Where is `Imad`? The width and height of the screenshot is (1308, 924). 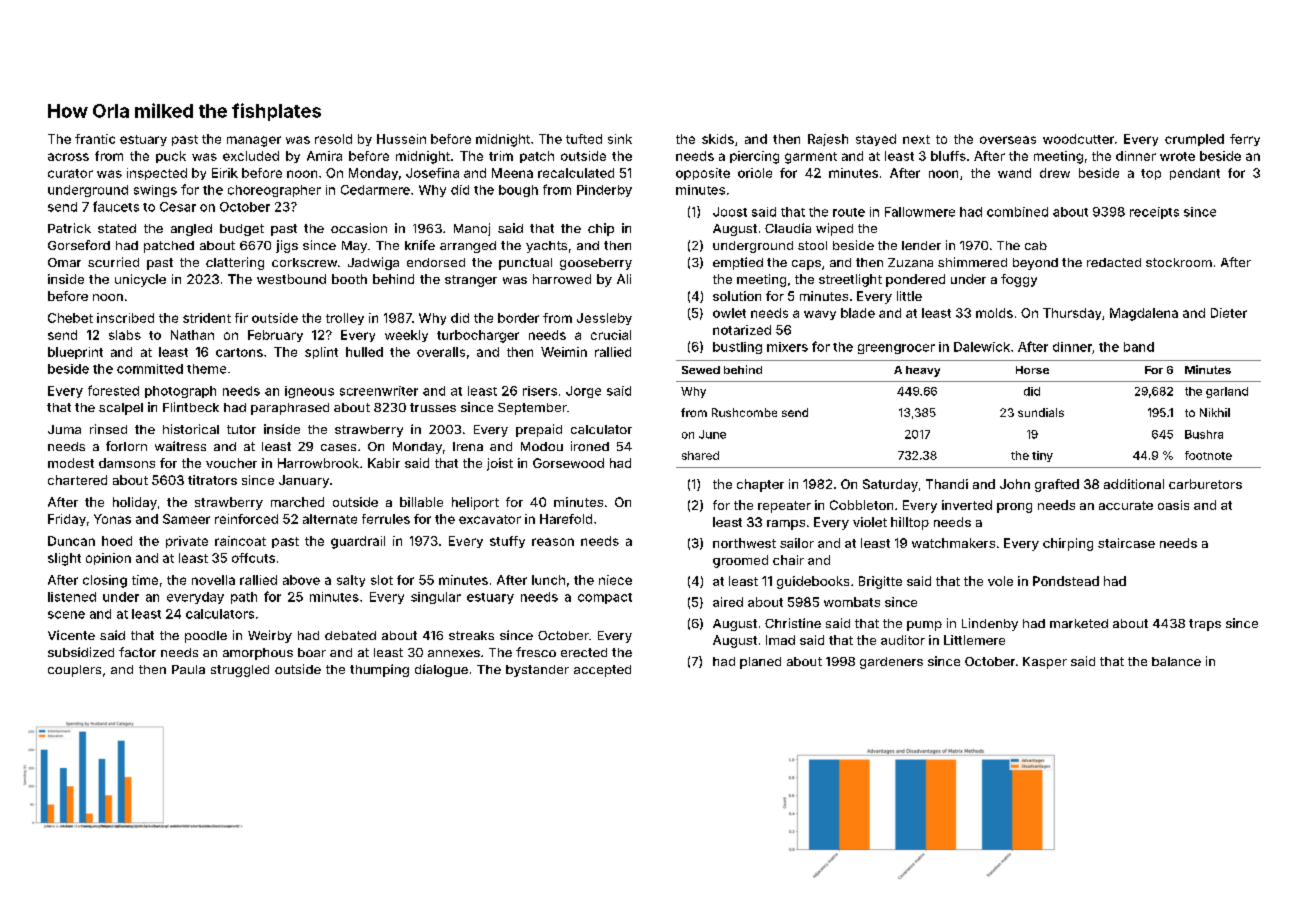 Imad is located at coordinates (780, 640).
